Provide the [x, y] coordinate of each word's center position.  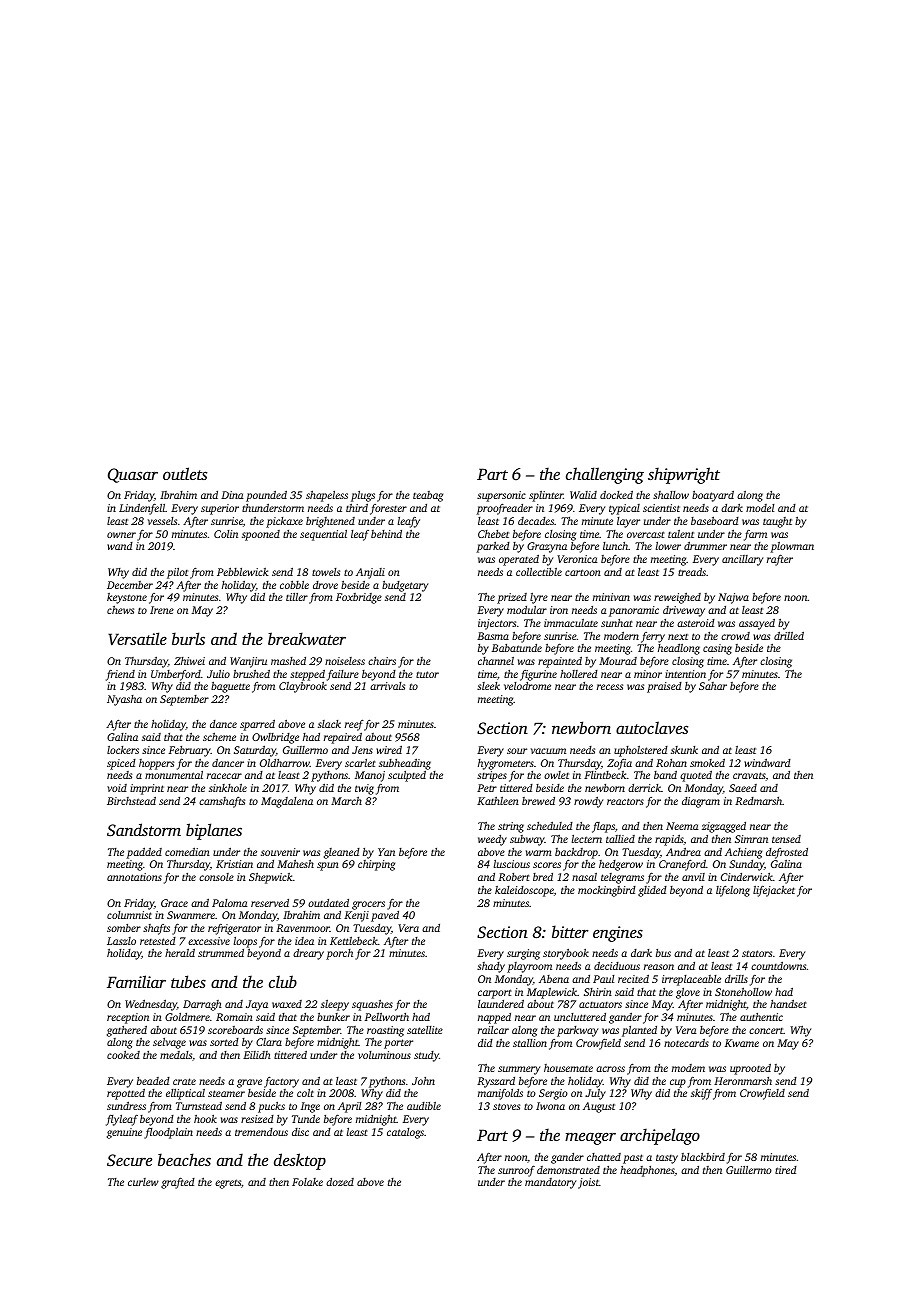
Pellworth [387, 1017]
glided [652, 891]
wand [120, 546]
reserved [270, 903]
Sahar [713, 686]
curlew [143, 1182]
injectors [497, 624]
